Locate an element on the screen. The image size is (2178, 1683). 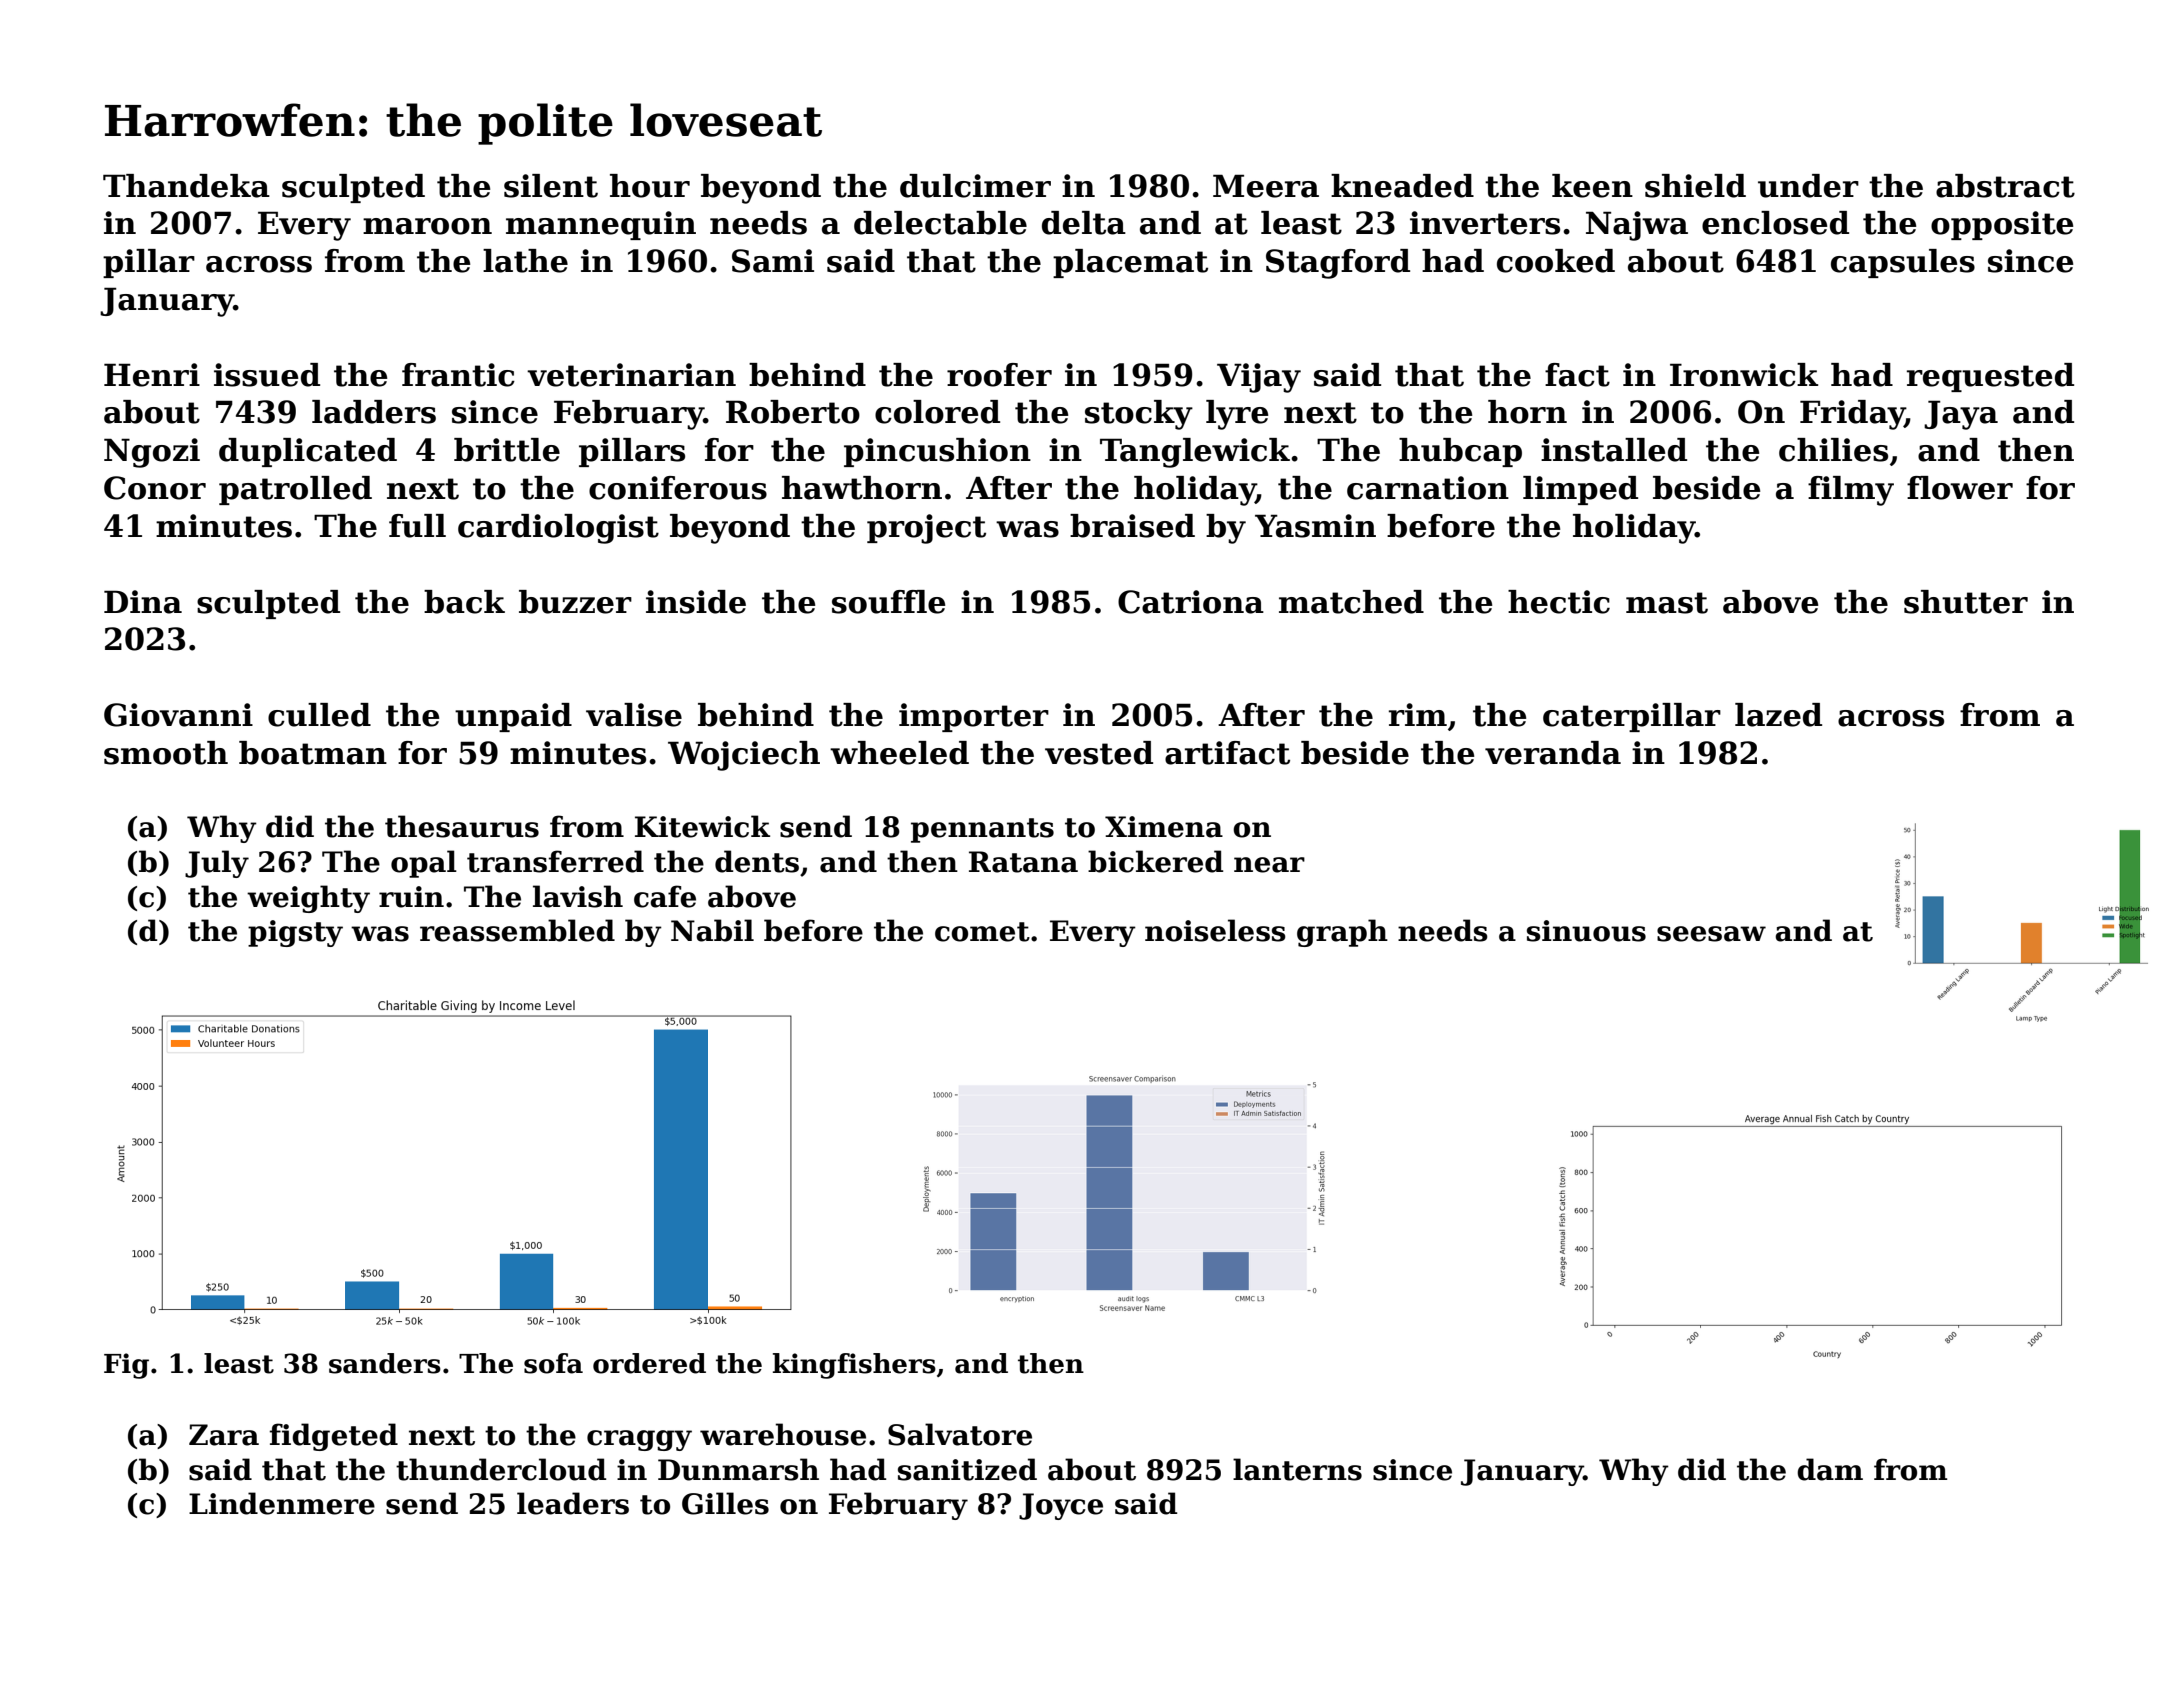
seesaw is located at coordinates (1711, 934).
